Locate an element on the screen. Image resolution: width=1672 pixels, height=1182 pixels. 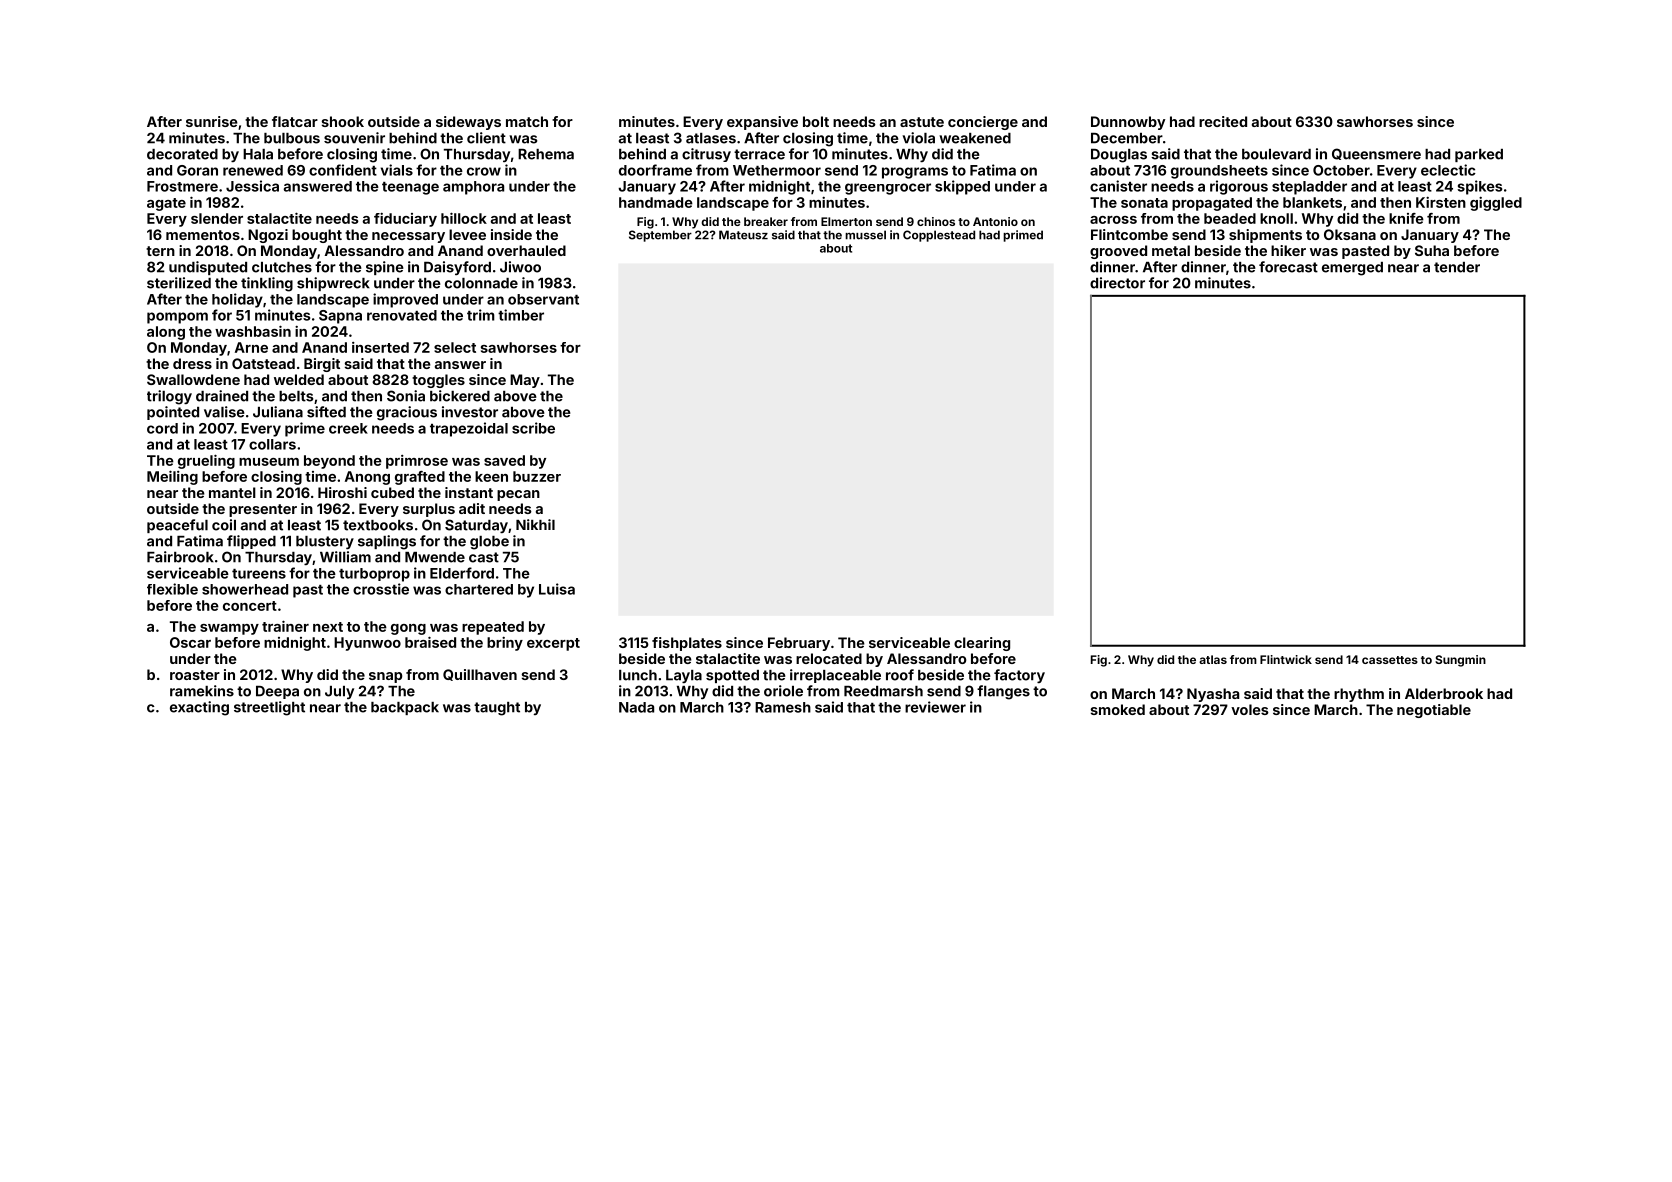
director is located at coordinates (1117, 283).
